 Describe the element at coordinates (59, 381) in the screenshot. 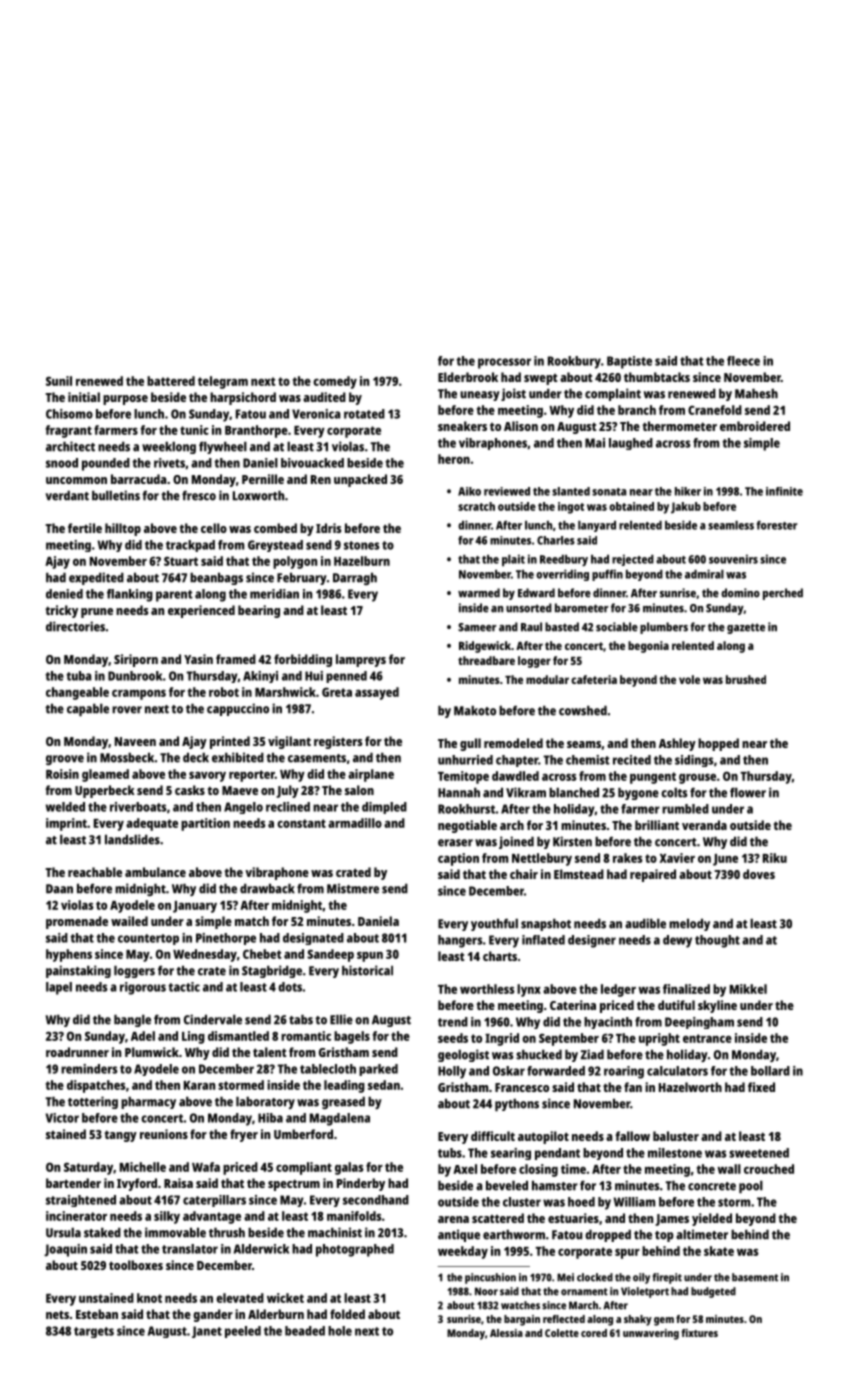

I see `Sunil` at that location.
